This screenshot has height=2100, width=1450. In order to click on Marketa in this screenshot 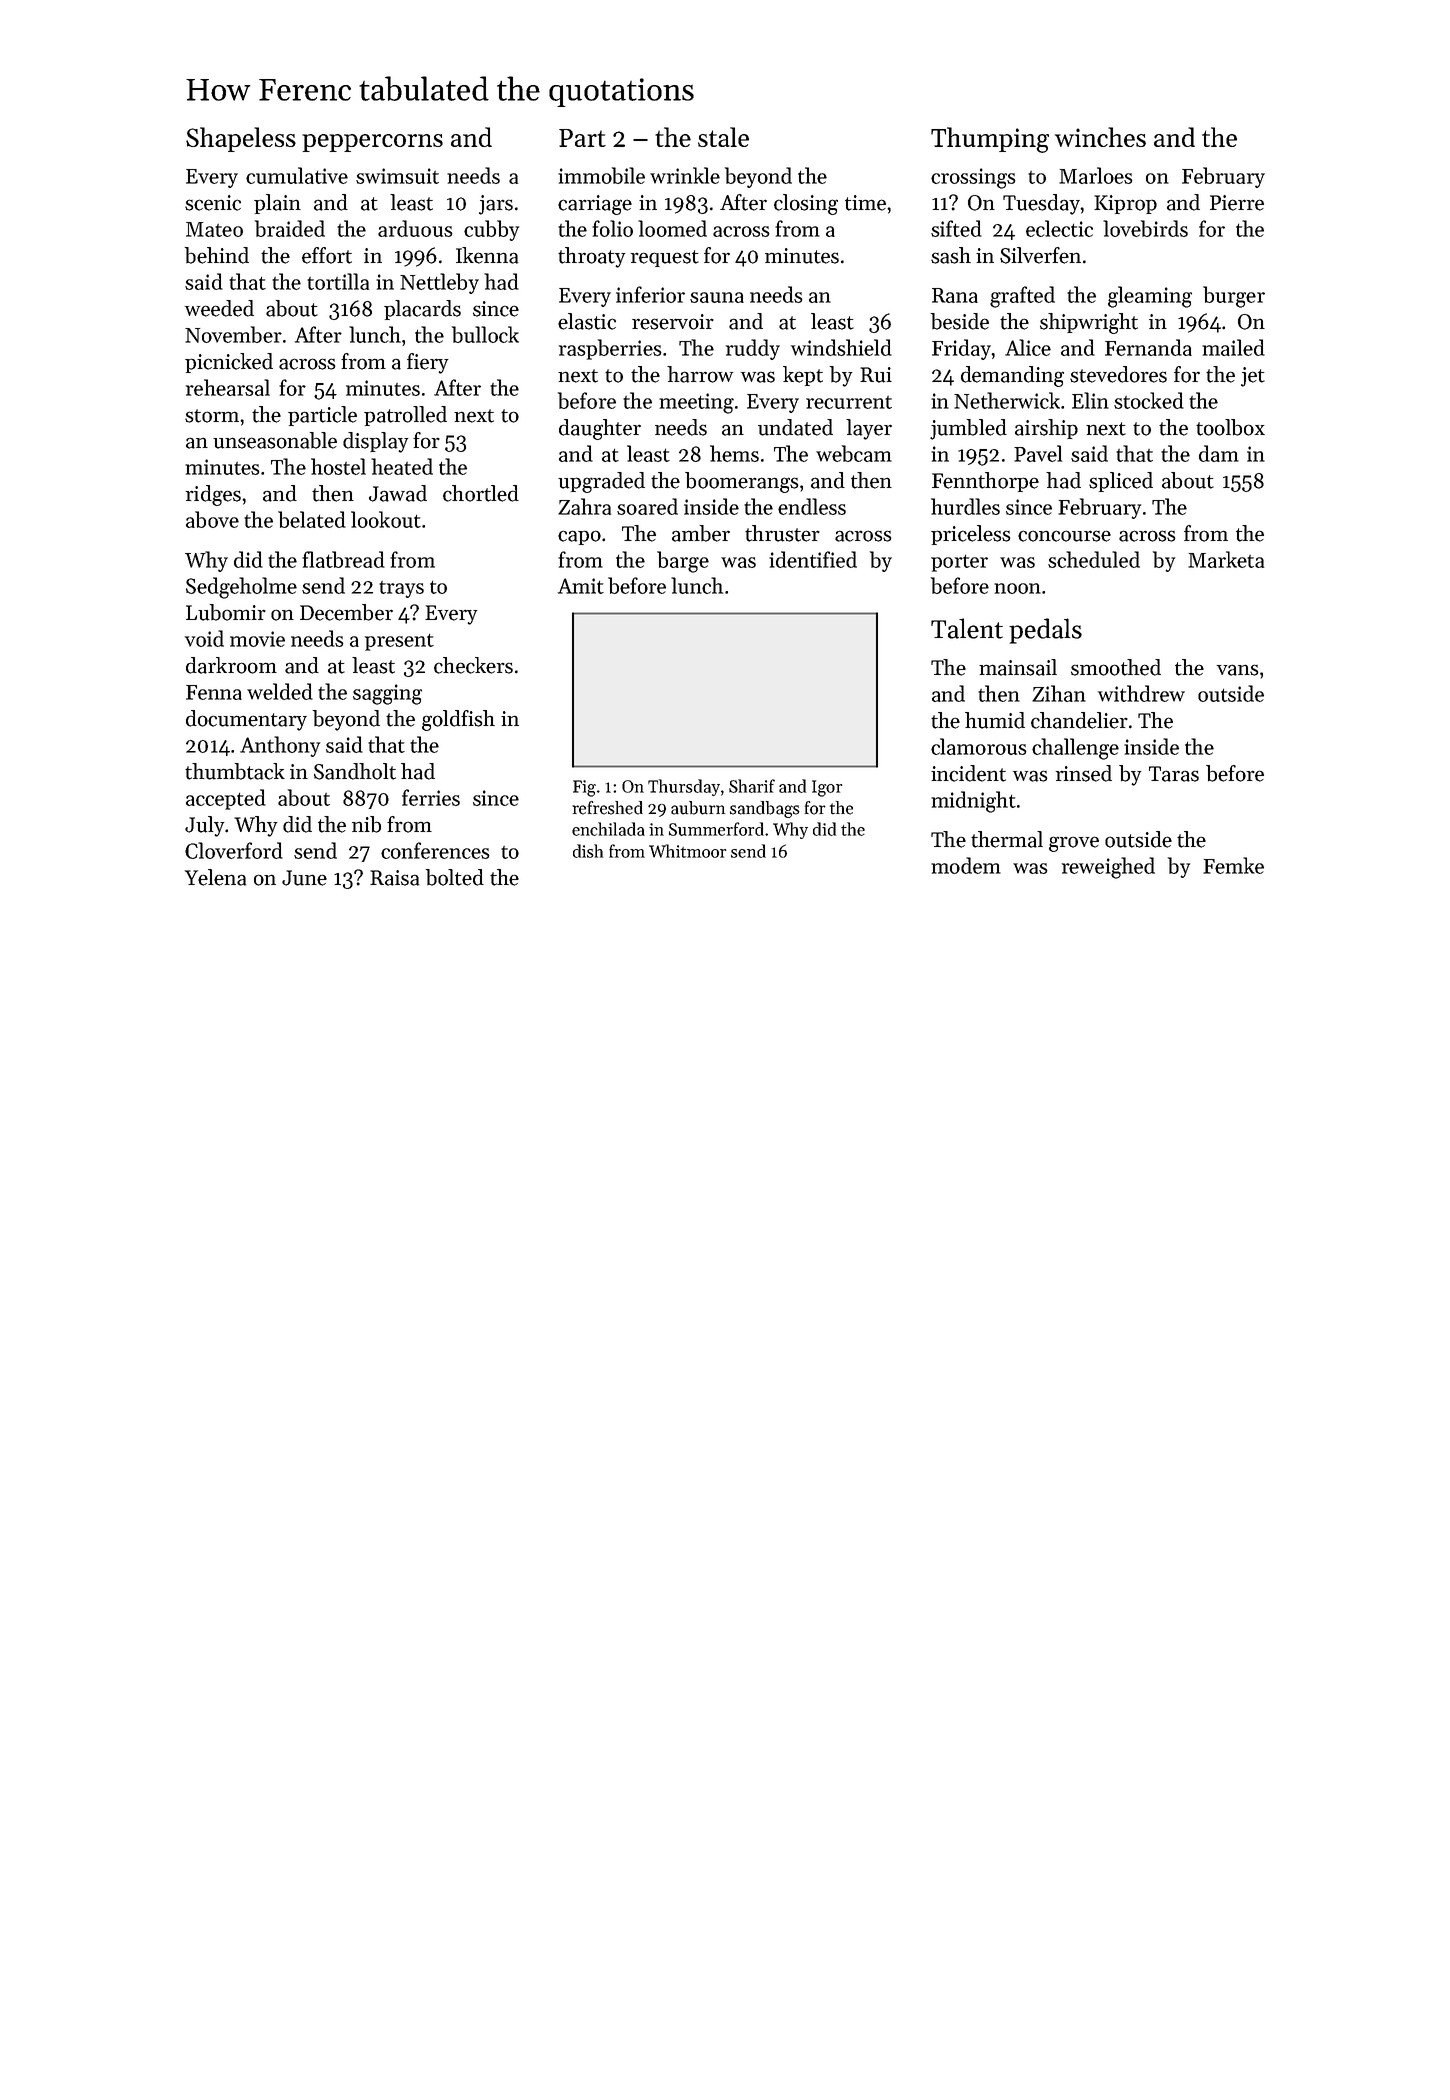, I will do `click(1226, 559)`.
